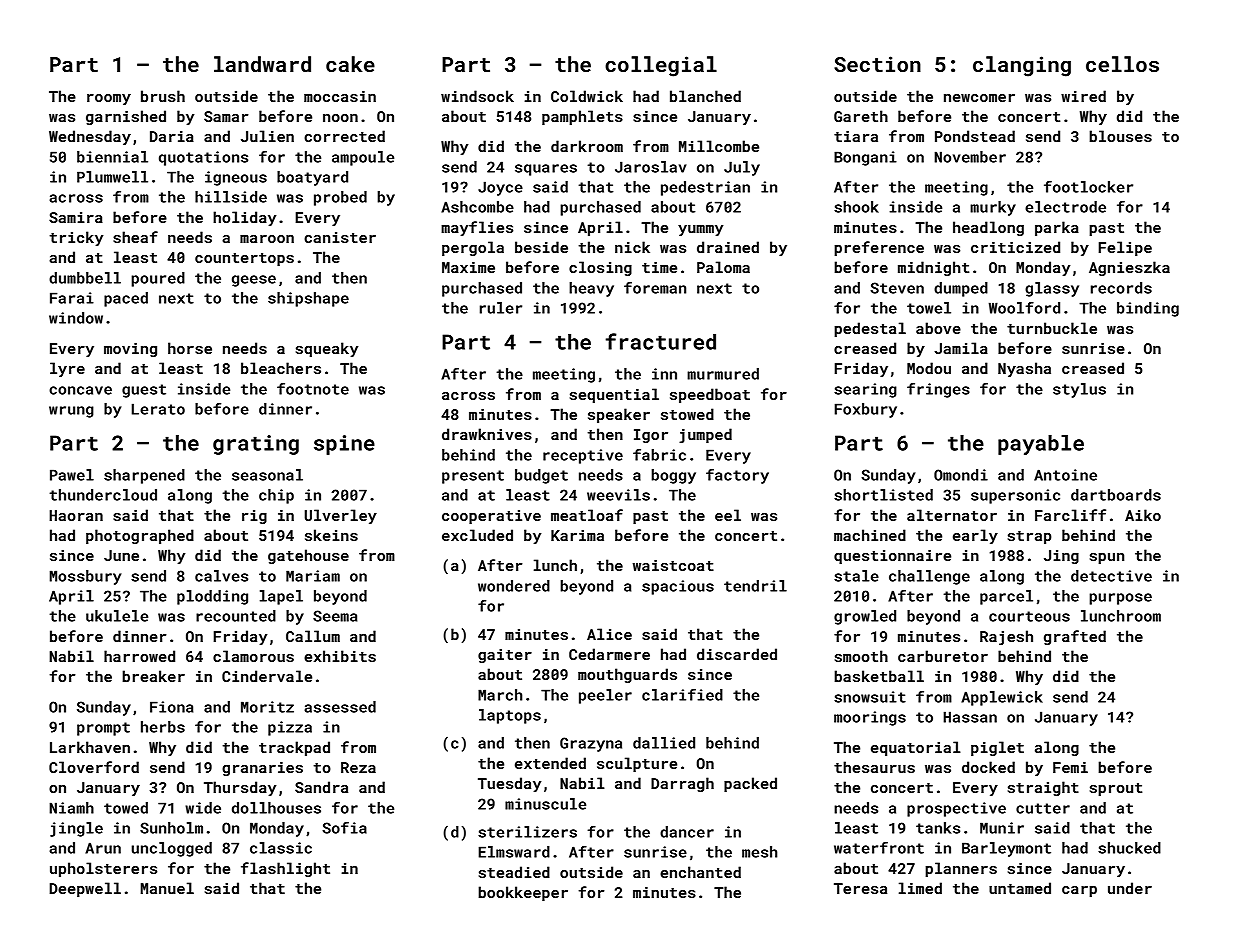 This screenshot has width=1233, height=952. Describe the element at coordinates (153, 676) in the screenshot. I see `breaker` at that location.
